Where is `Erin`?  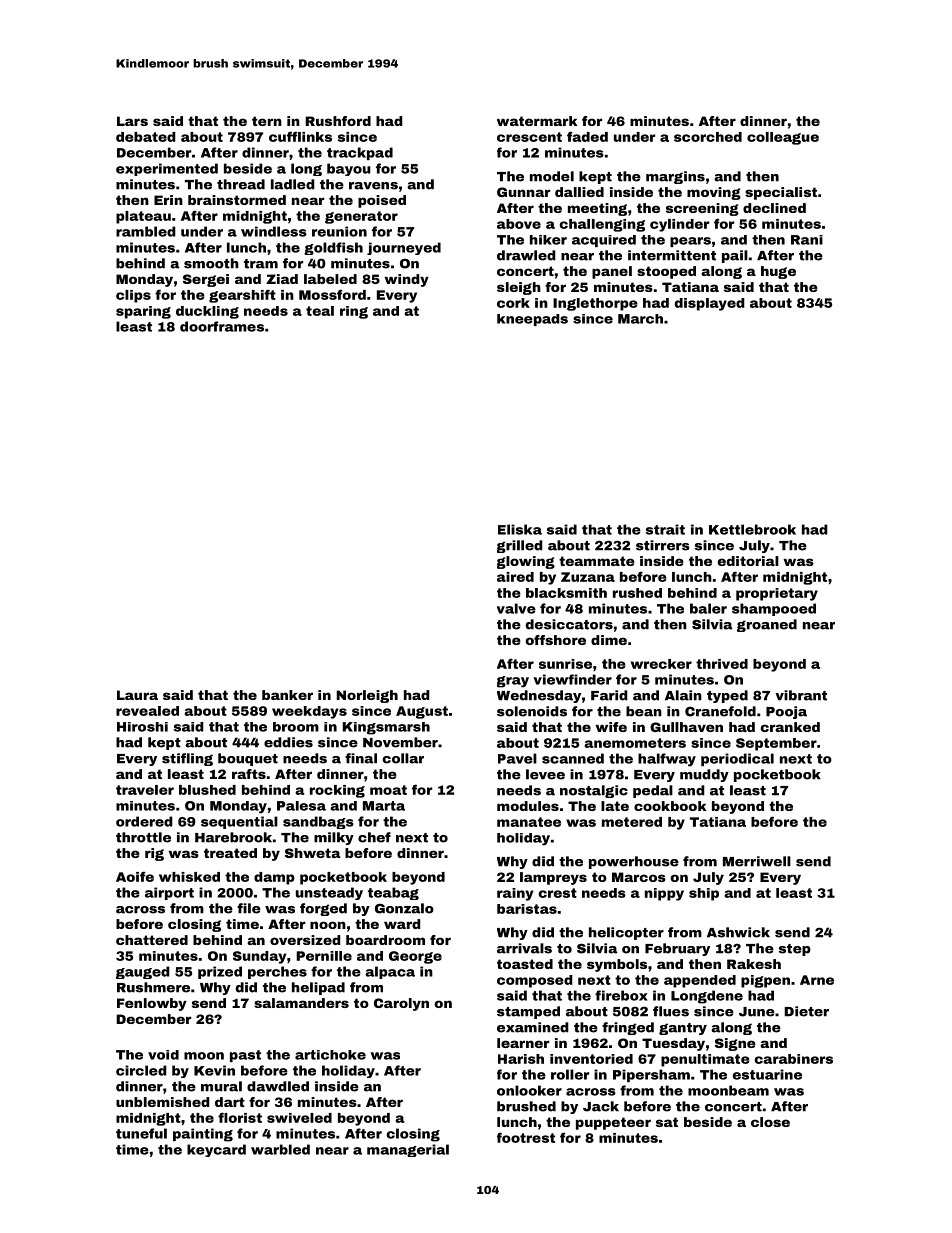 Erin is located at coordinates (168, 200).
